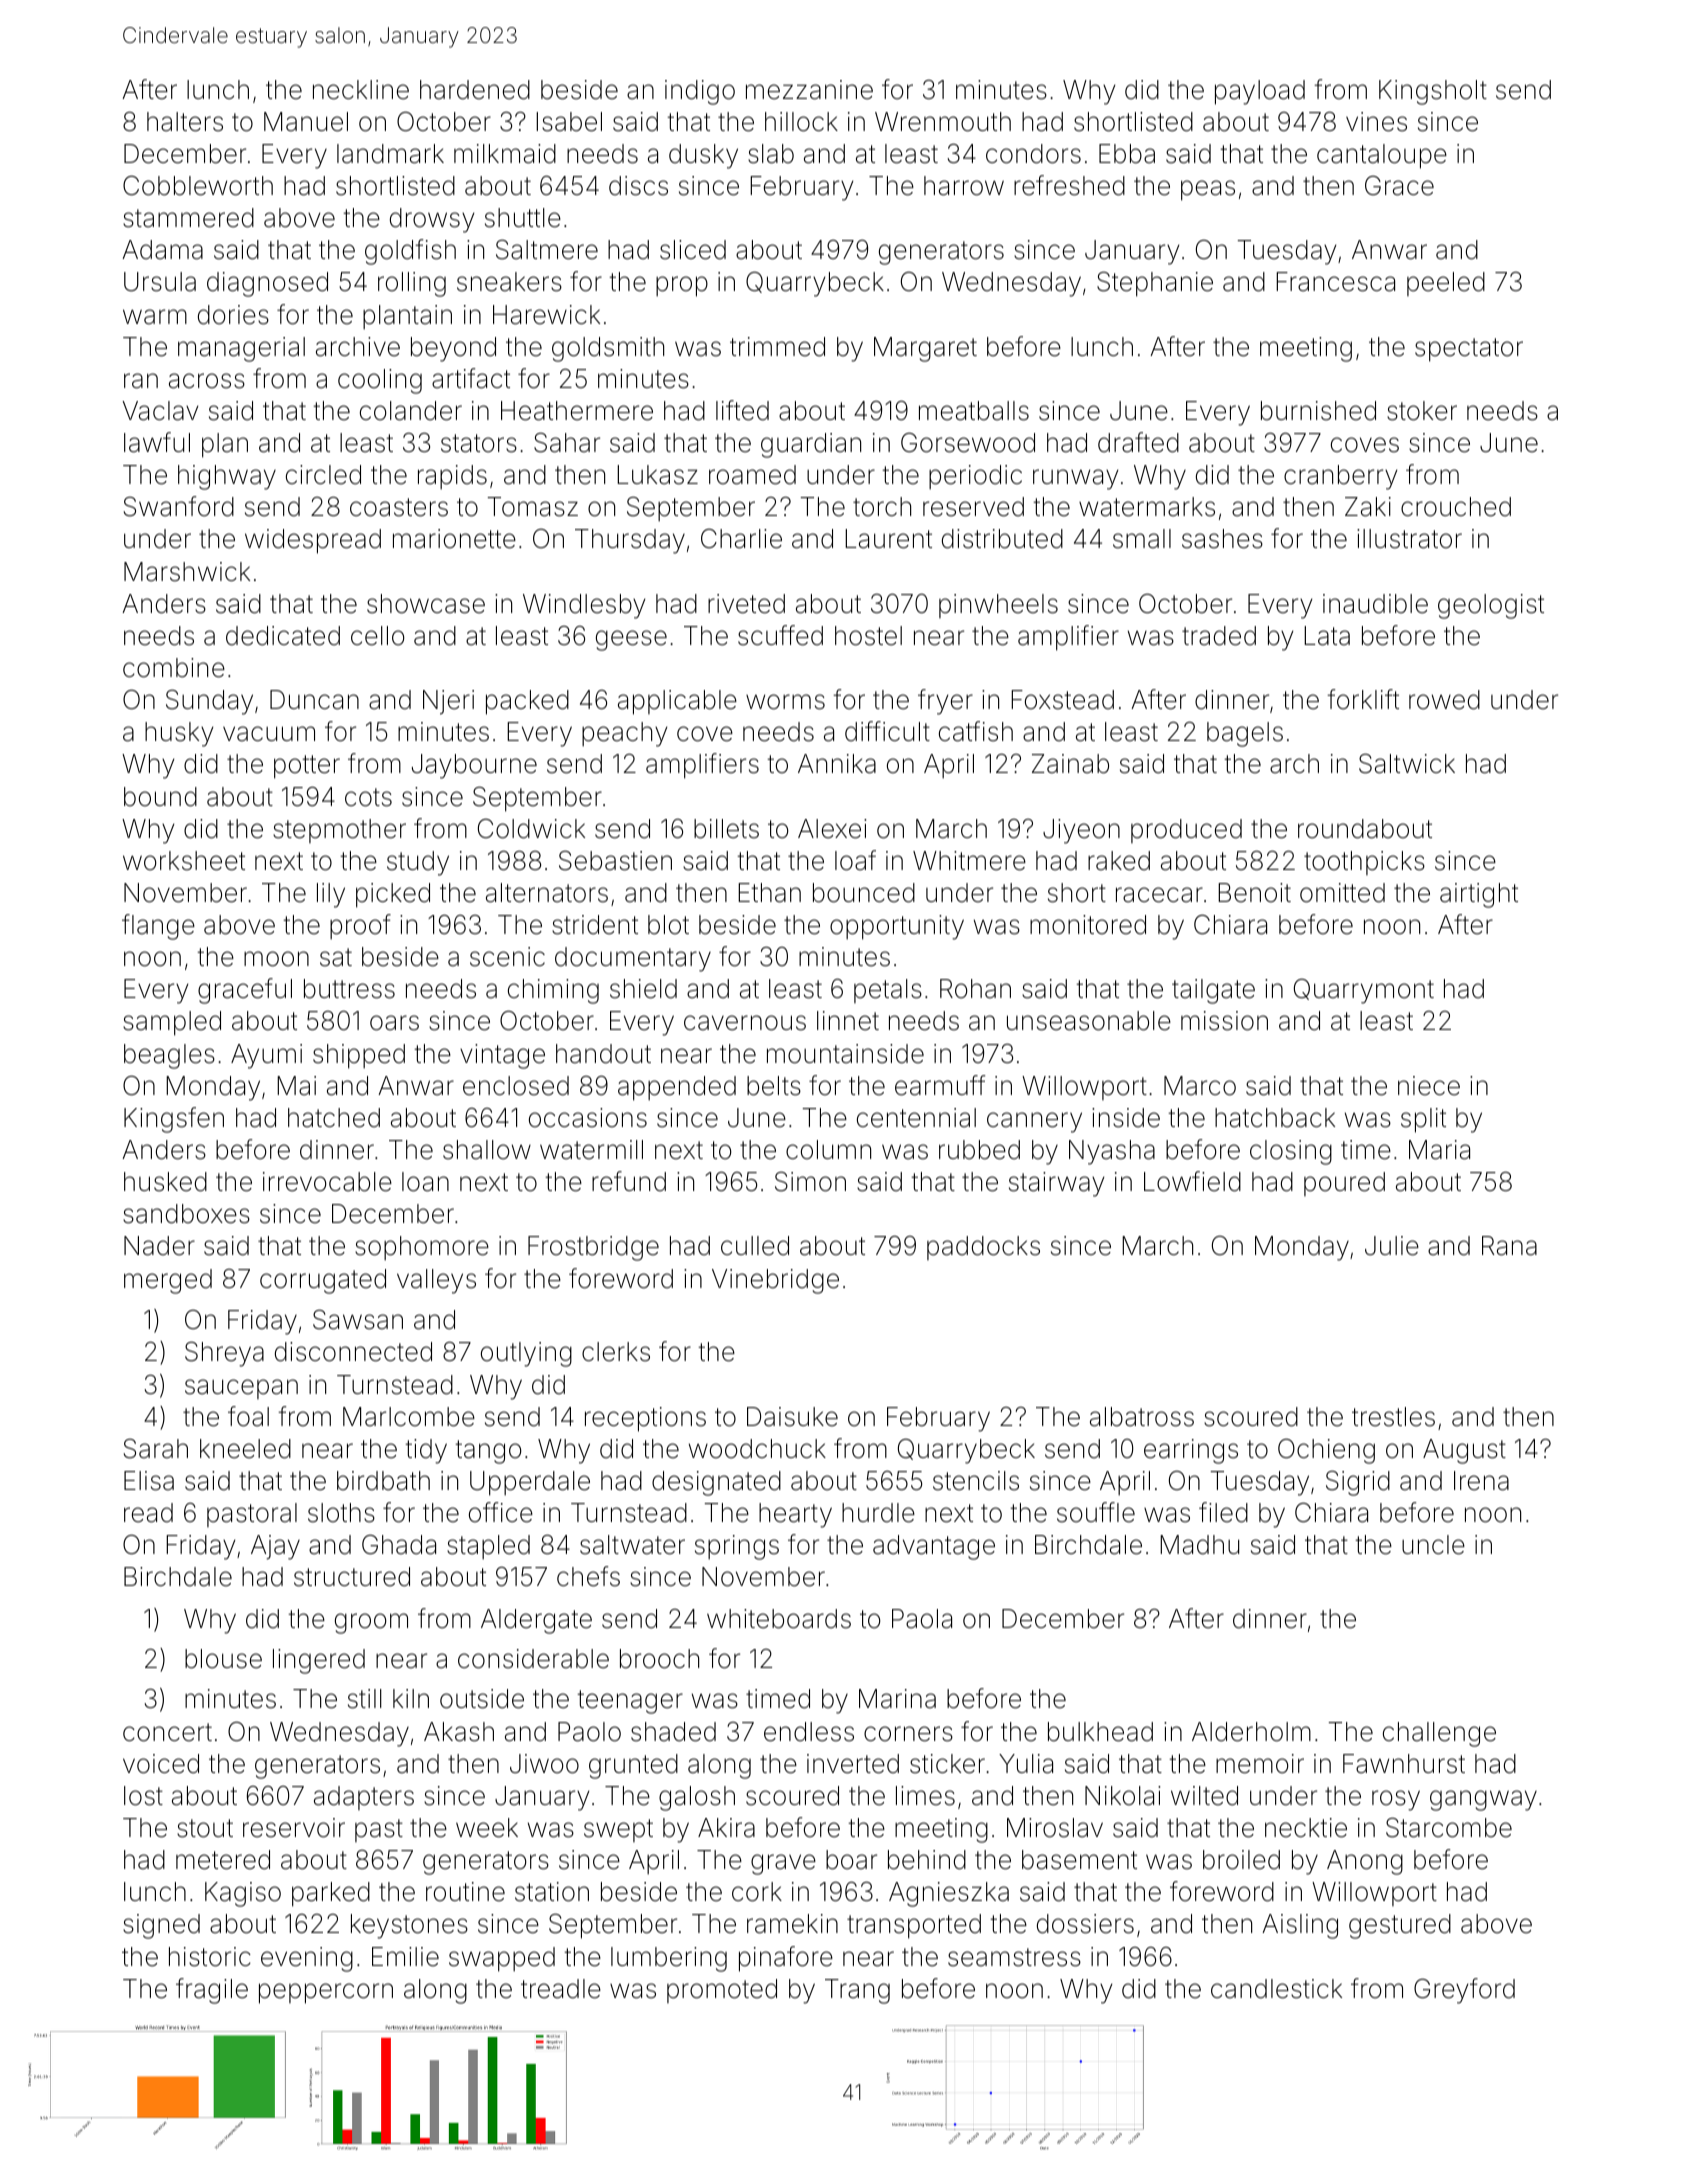 The width and height of the image is (1683, 2178). I want to click on halters, so click(185, 122).
